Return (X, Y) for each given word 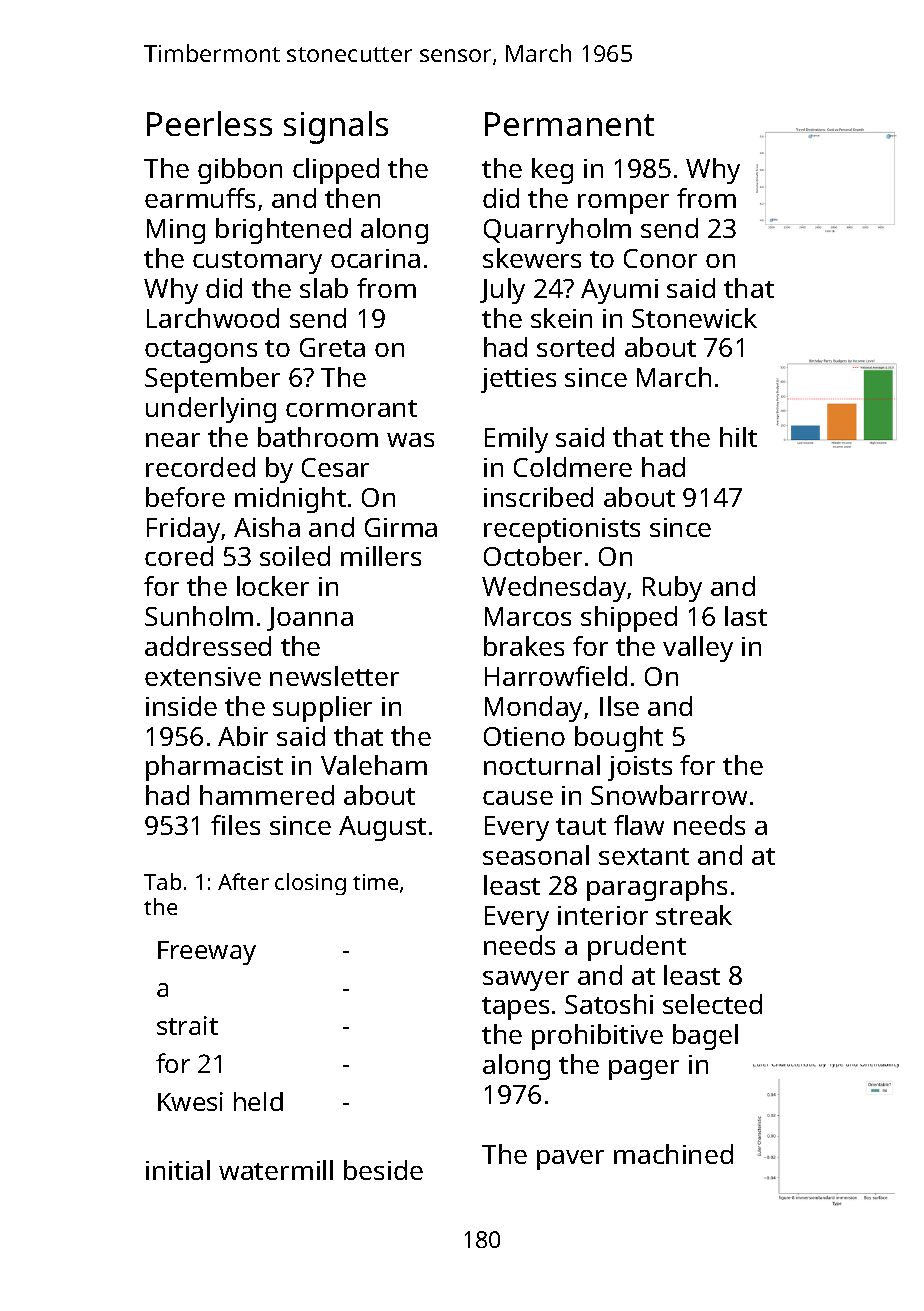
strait (187, 1025)
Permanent (569, 124)
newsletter (334, 676)
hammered (267, 795)
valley (698, 649)
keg (552, 171)
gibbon (240, 171)
